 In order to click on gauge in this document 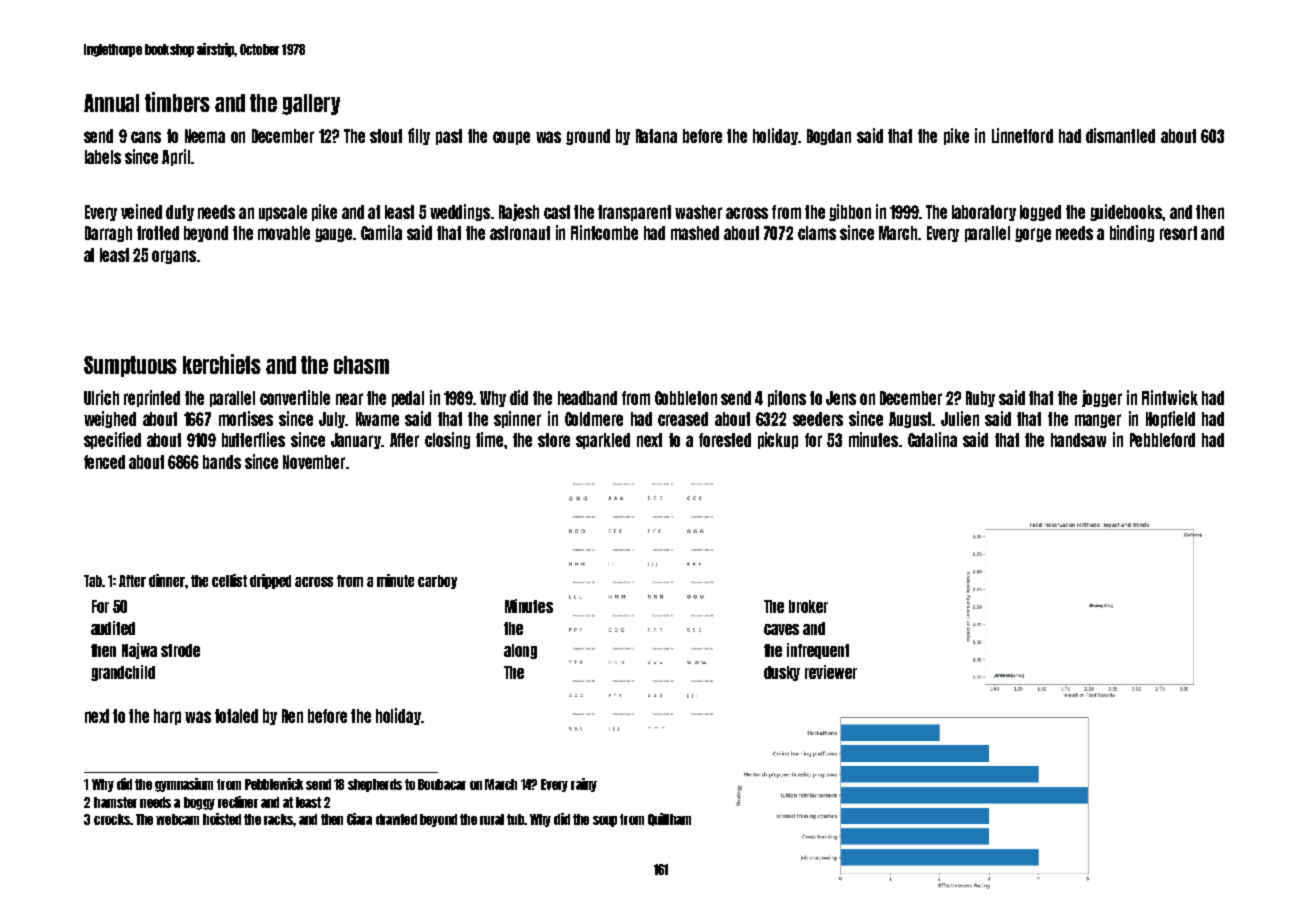, I will do `click(333, 235)`.
